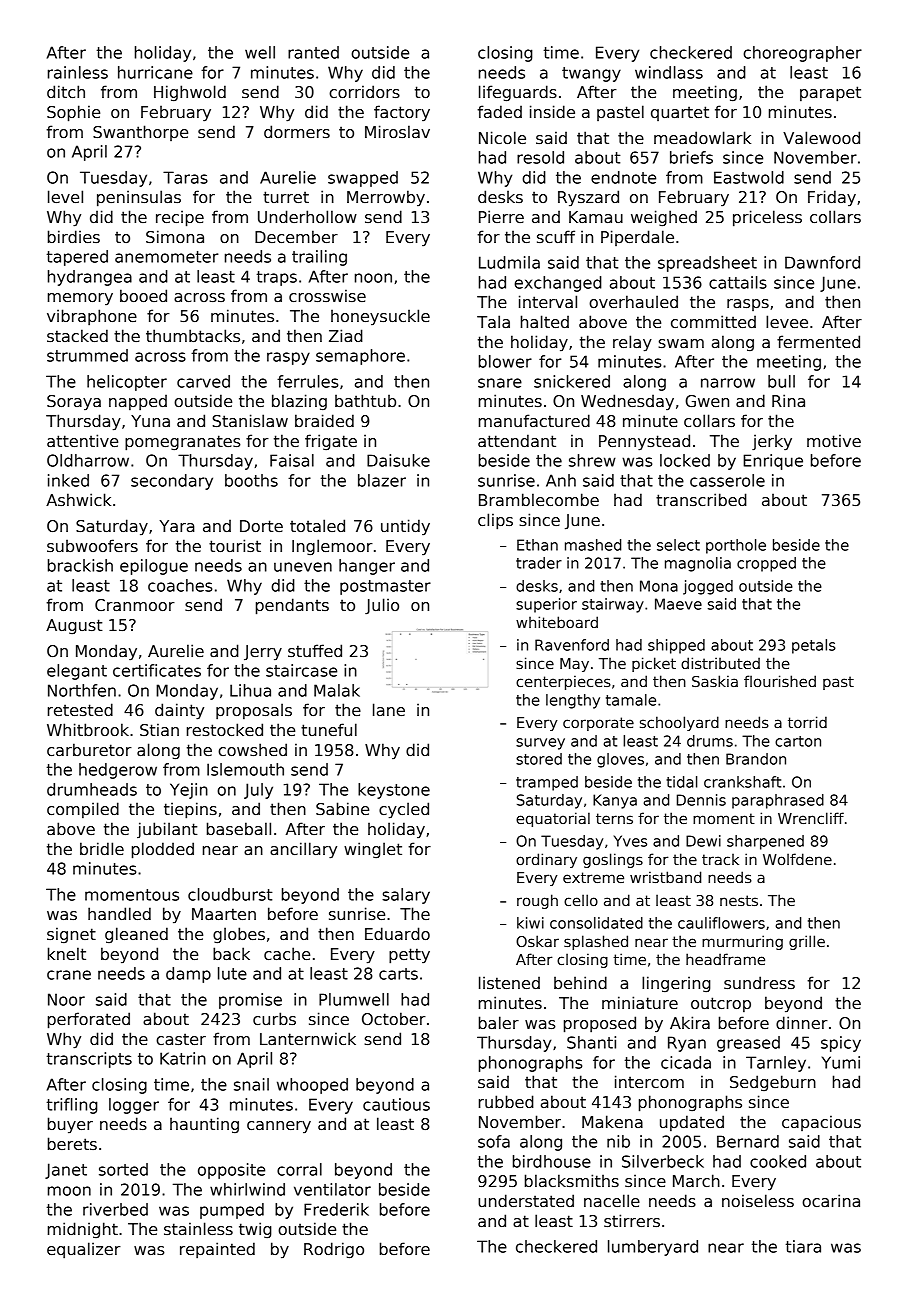 The height and width of the screenshot is (1316, 908). Describe the element at coordinates (65, 197) in the screenshot. I see `level` at that location.
